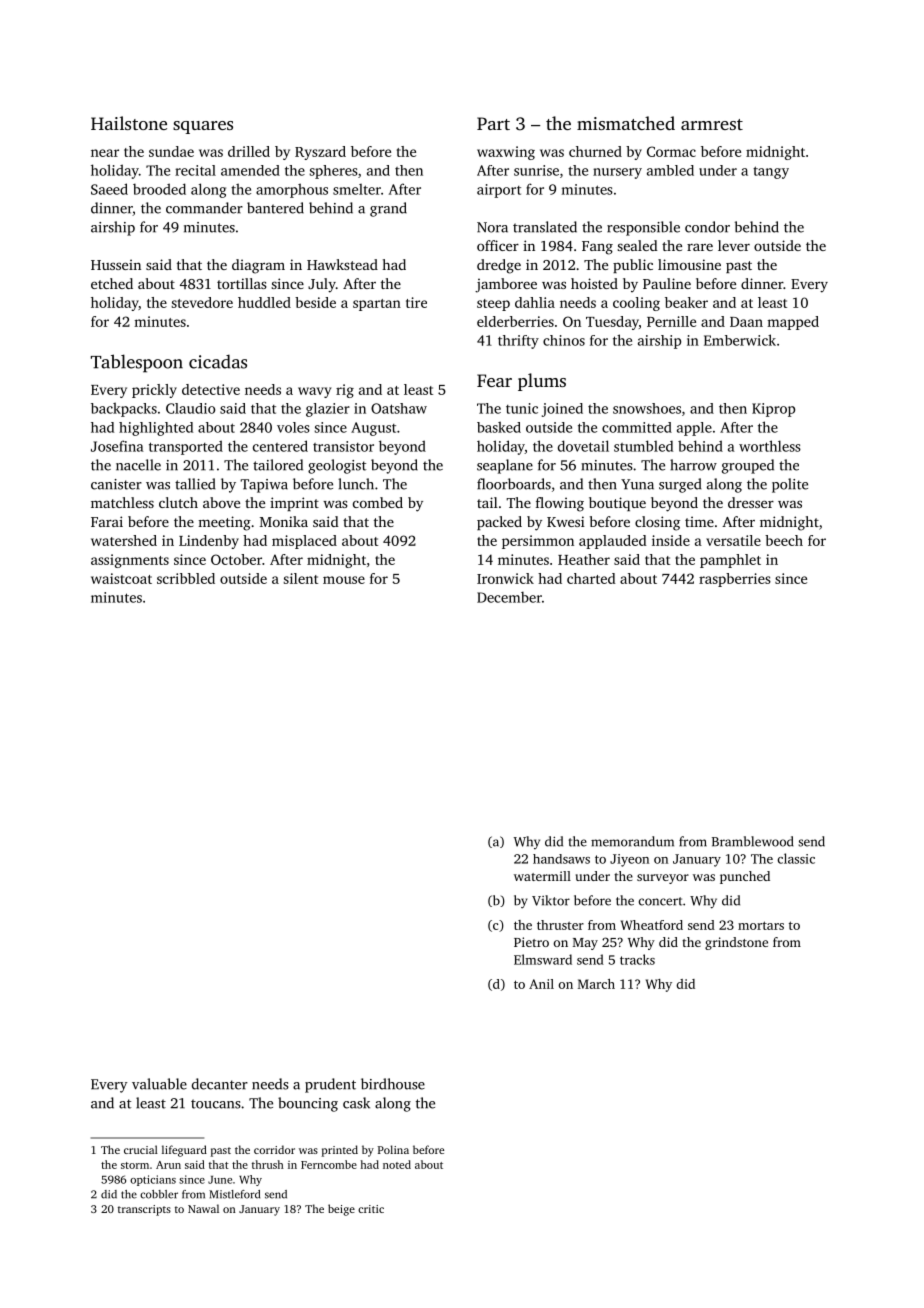  Describe the element at coordinates (734, 245) in the page. I see `lever` at that location.
